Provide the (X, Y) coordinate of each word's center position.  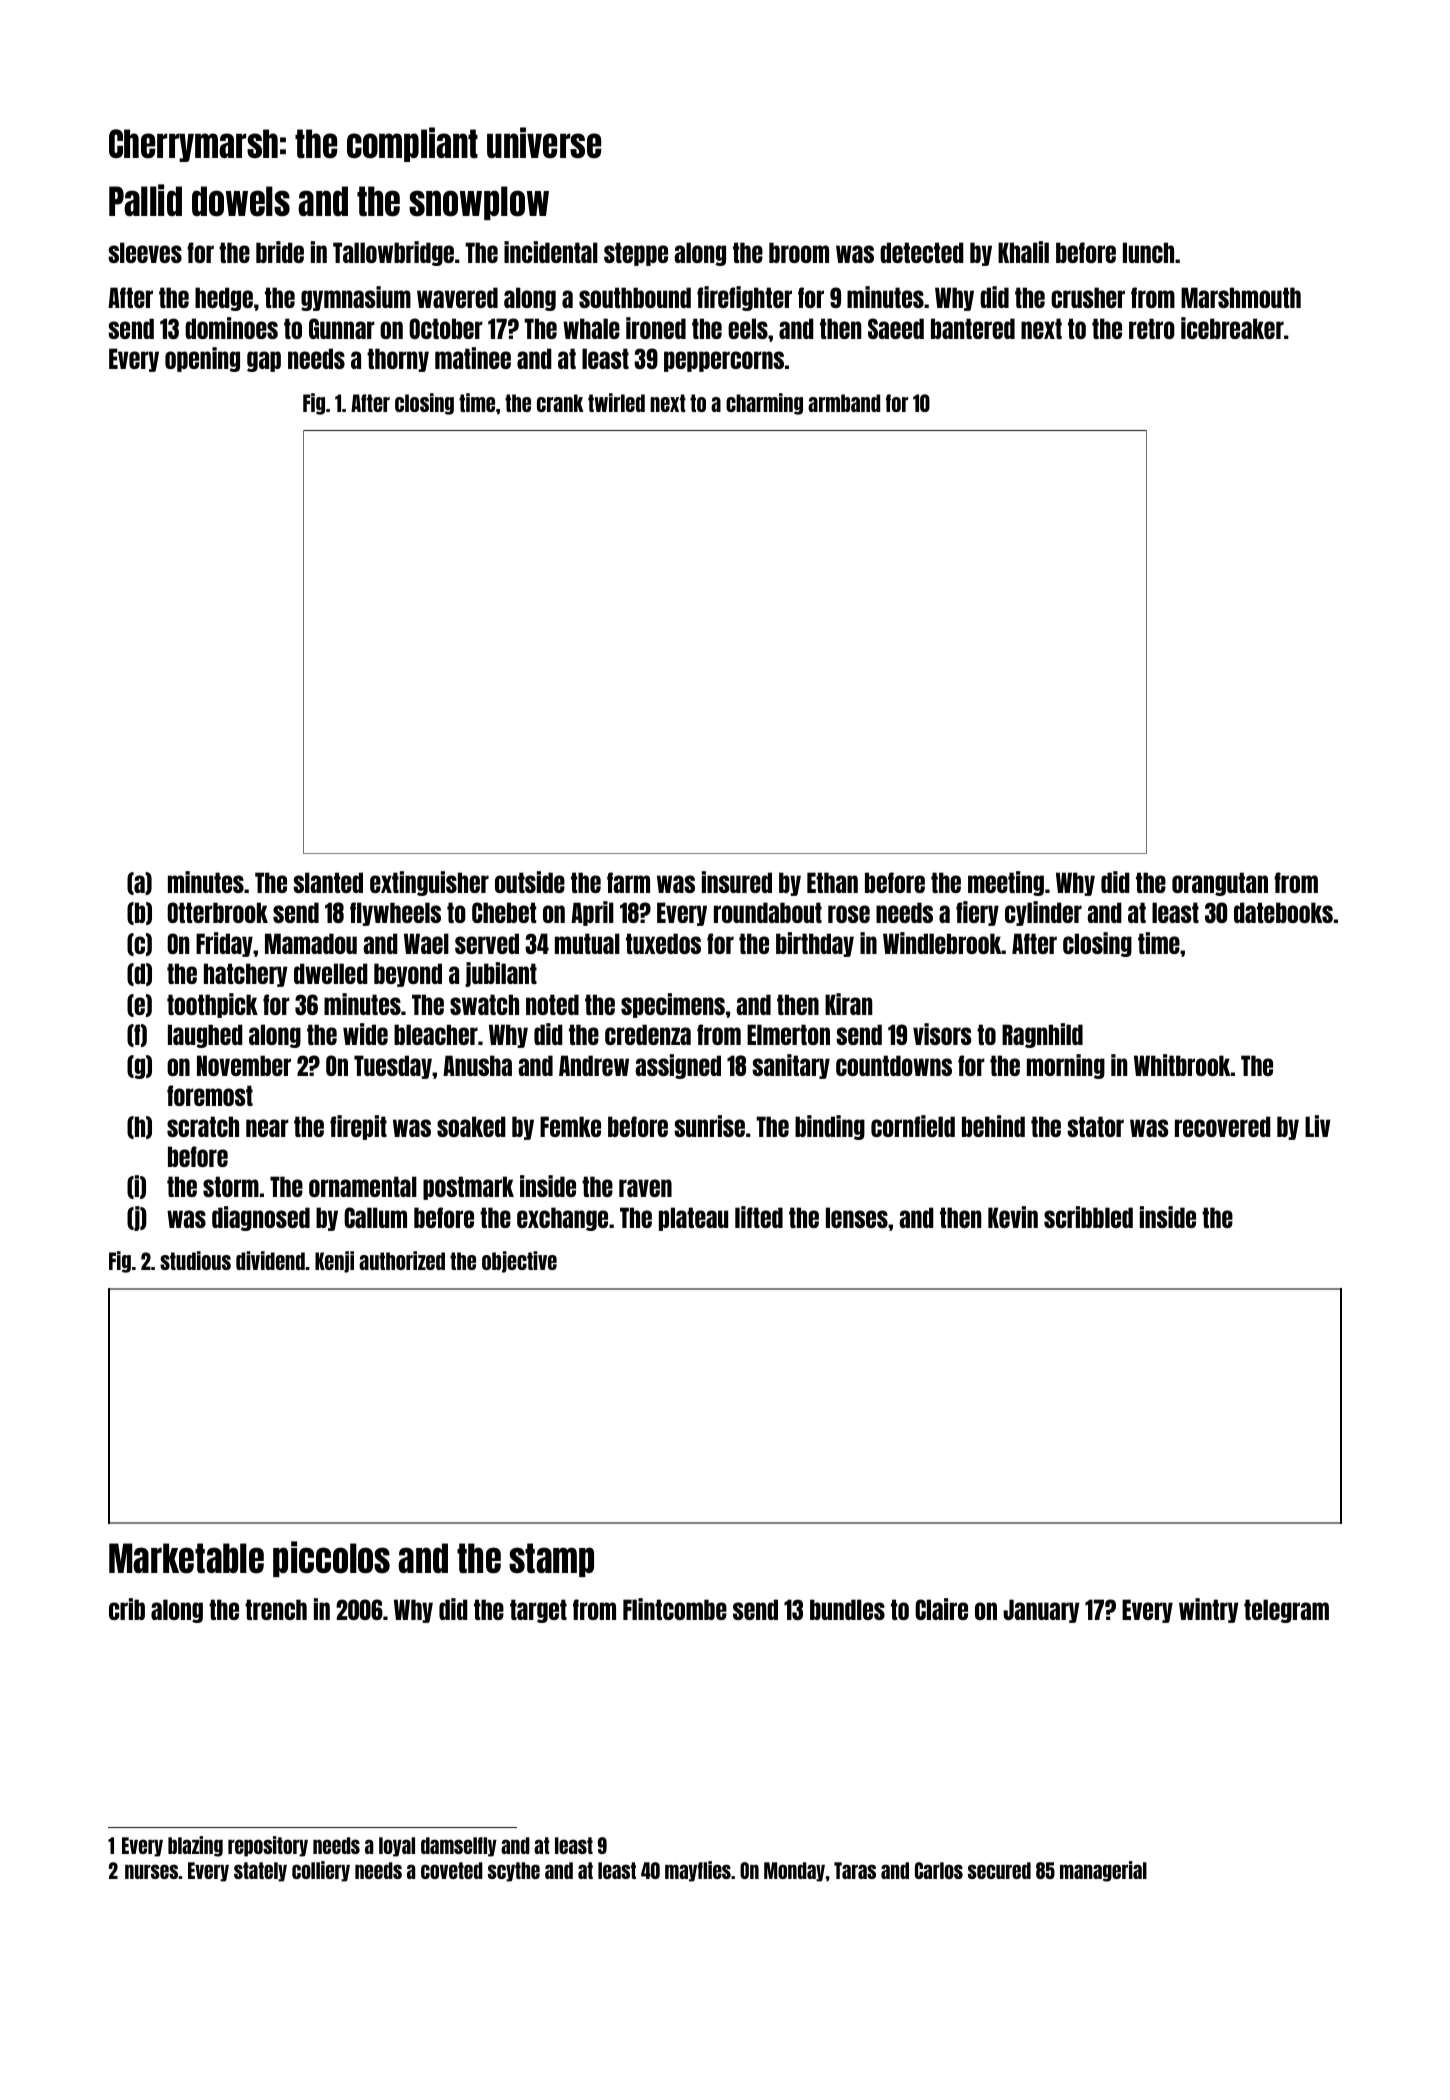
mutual (587, 943)
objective (519, 1262)
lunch (1148, 252)
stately (260, 1872)
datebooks (1283, 912)
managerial (1103, 1871)
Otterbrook (217, 912)
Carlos (939, 1870)
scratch (203, 1126)
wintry (1208, 1610)
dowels (241, 201)
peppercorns (724, 361)
